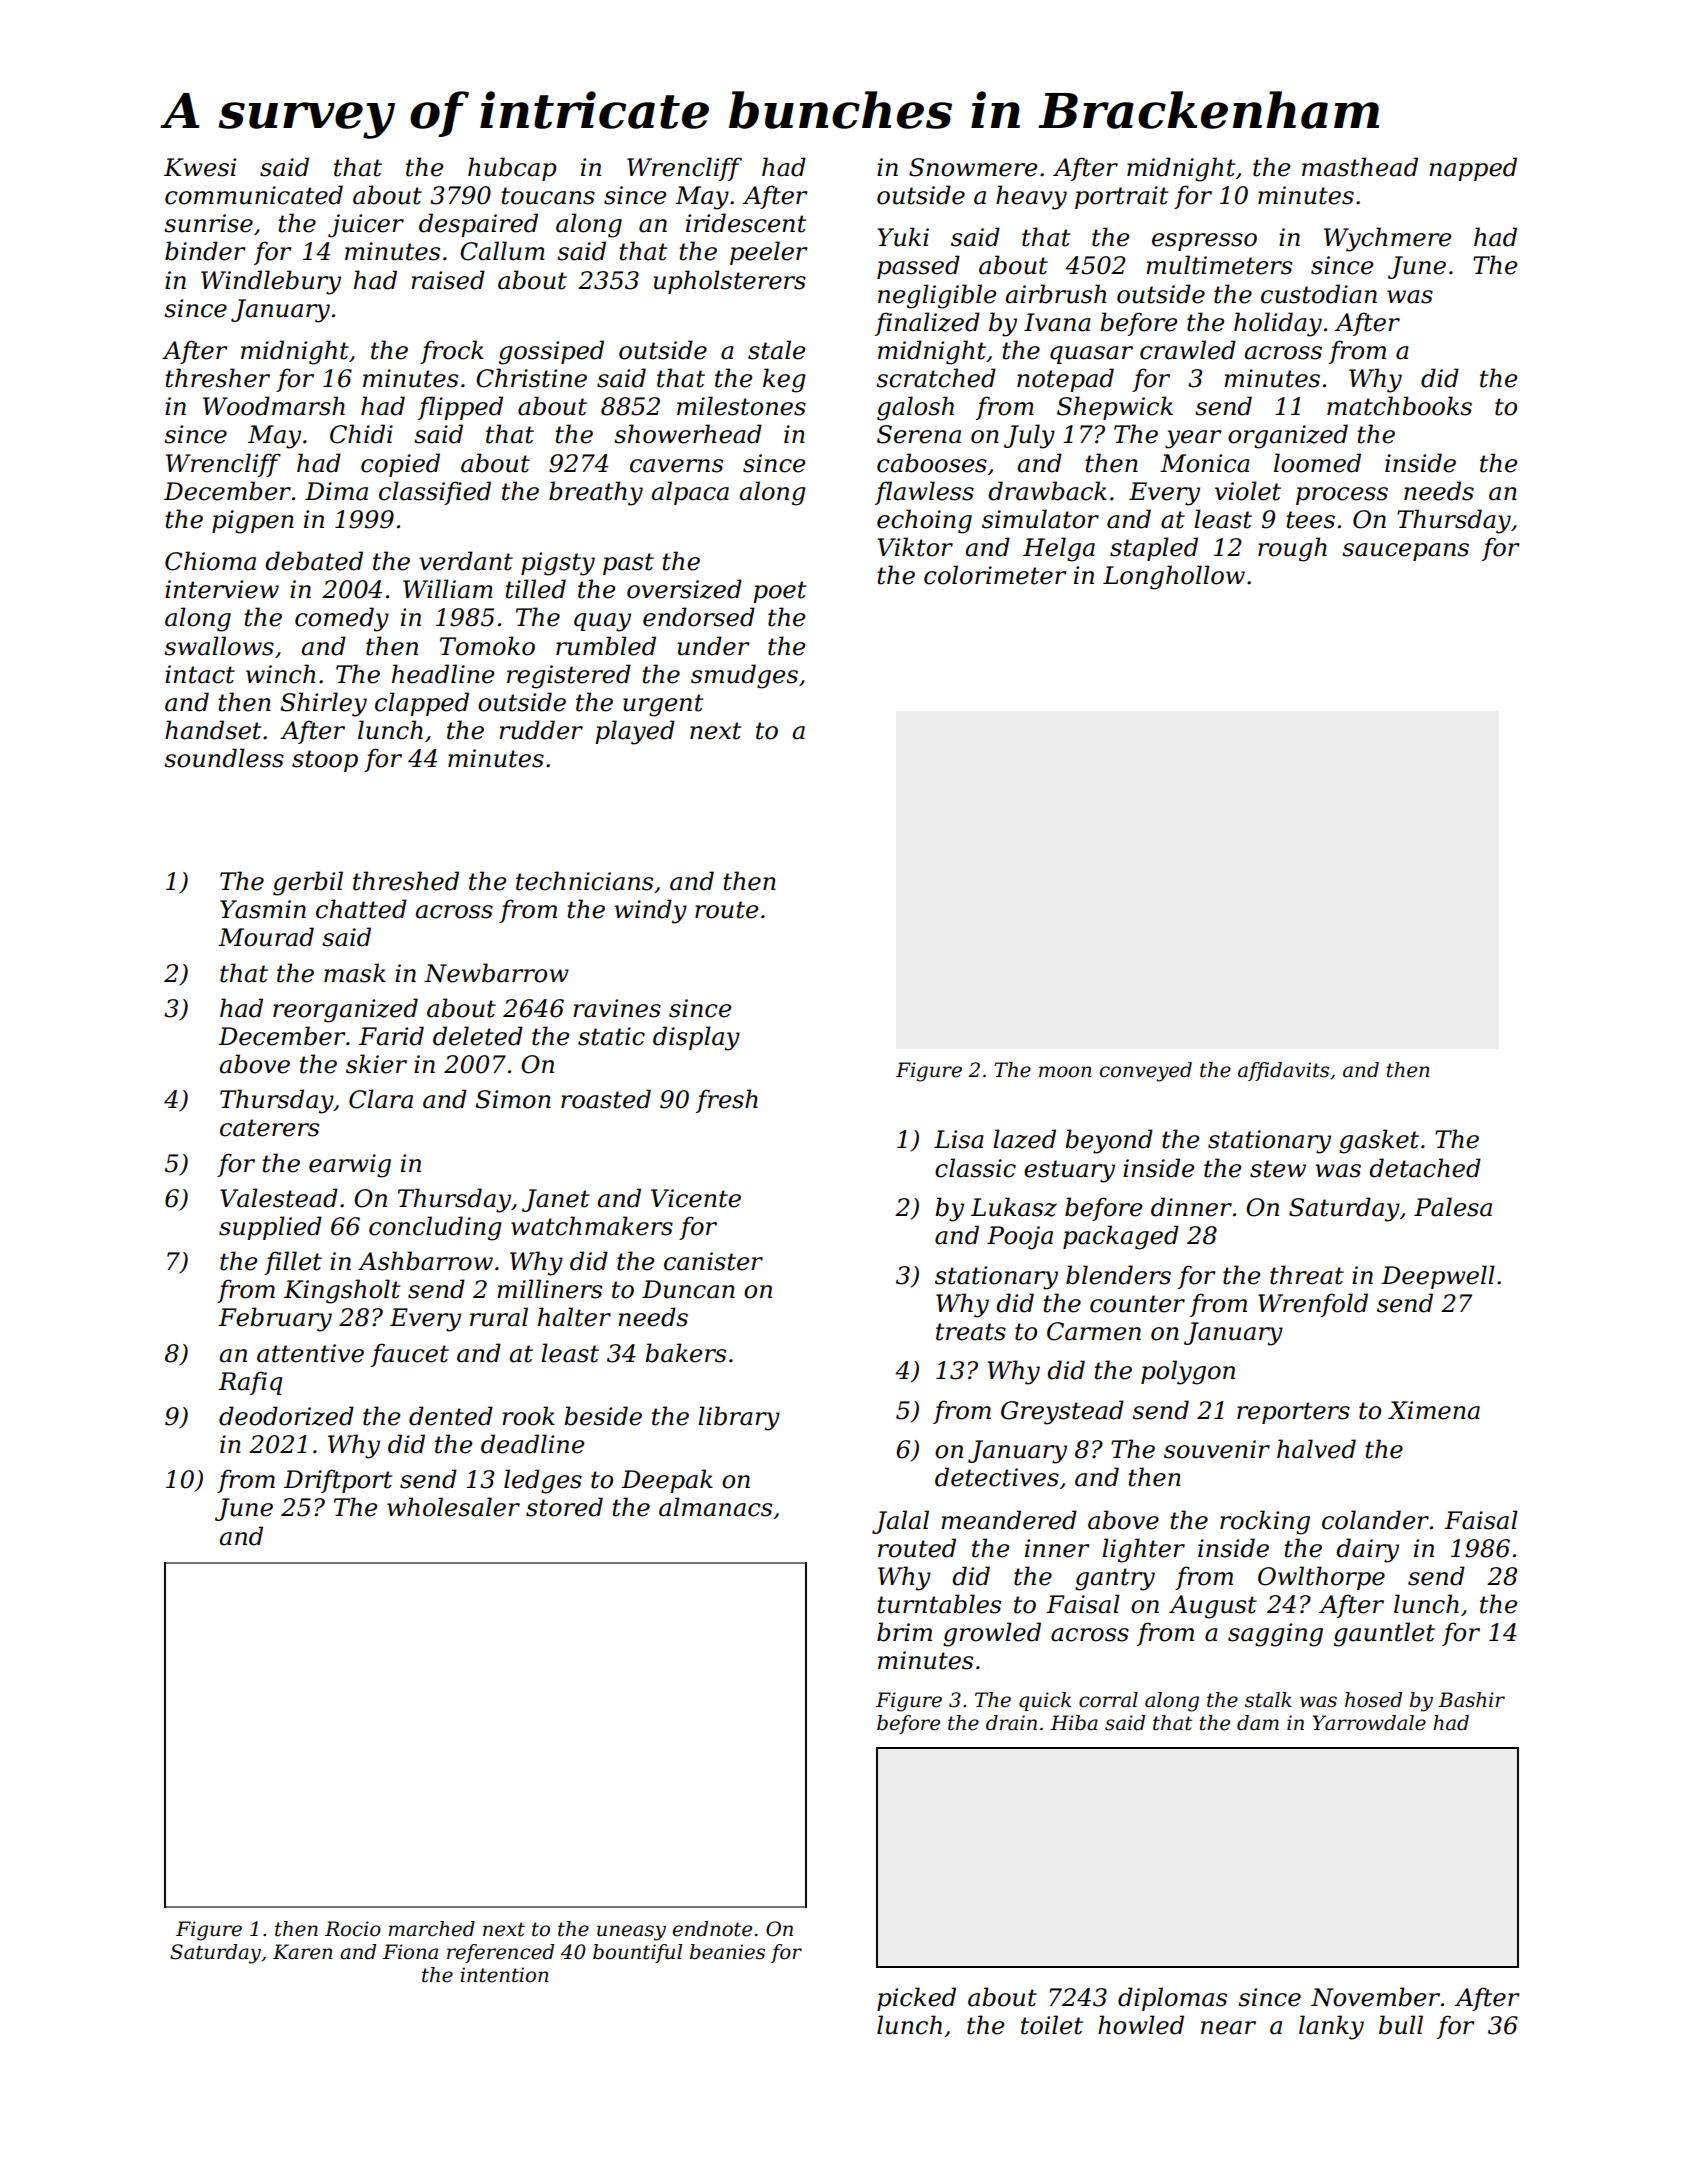  What do you see at coordinates (1146, 1072) in the screenshot?
I see `conveyed` at bounding box center [1146, 1072].
